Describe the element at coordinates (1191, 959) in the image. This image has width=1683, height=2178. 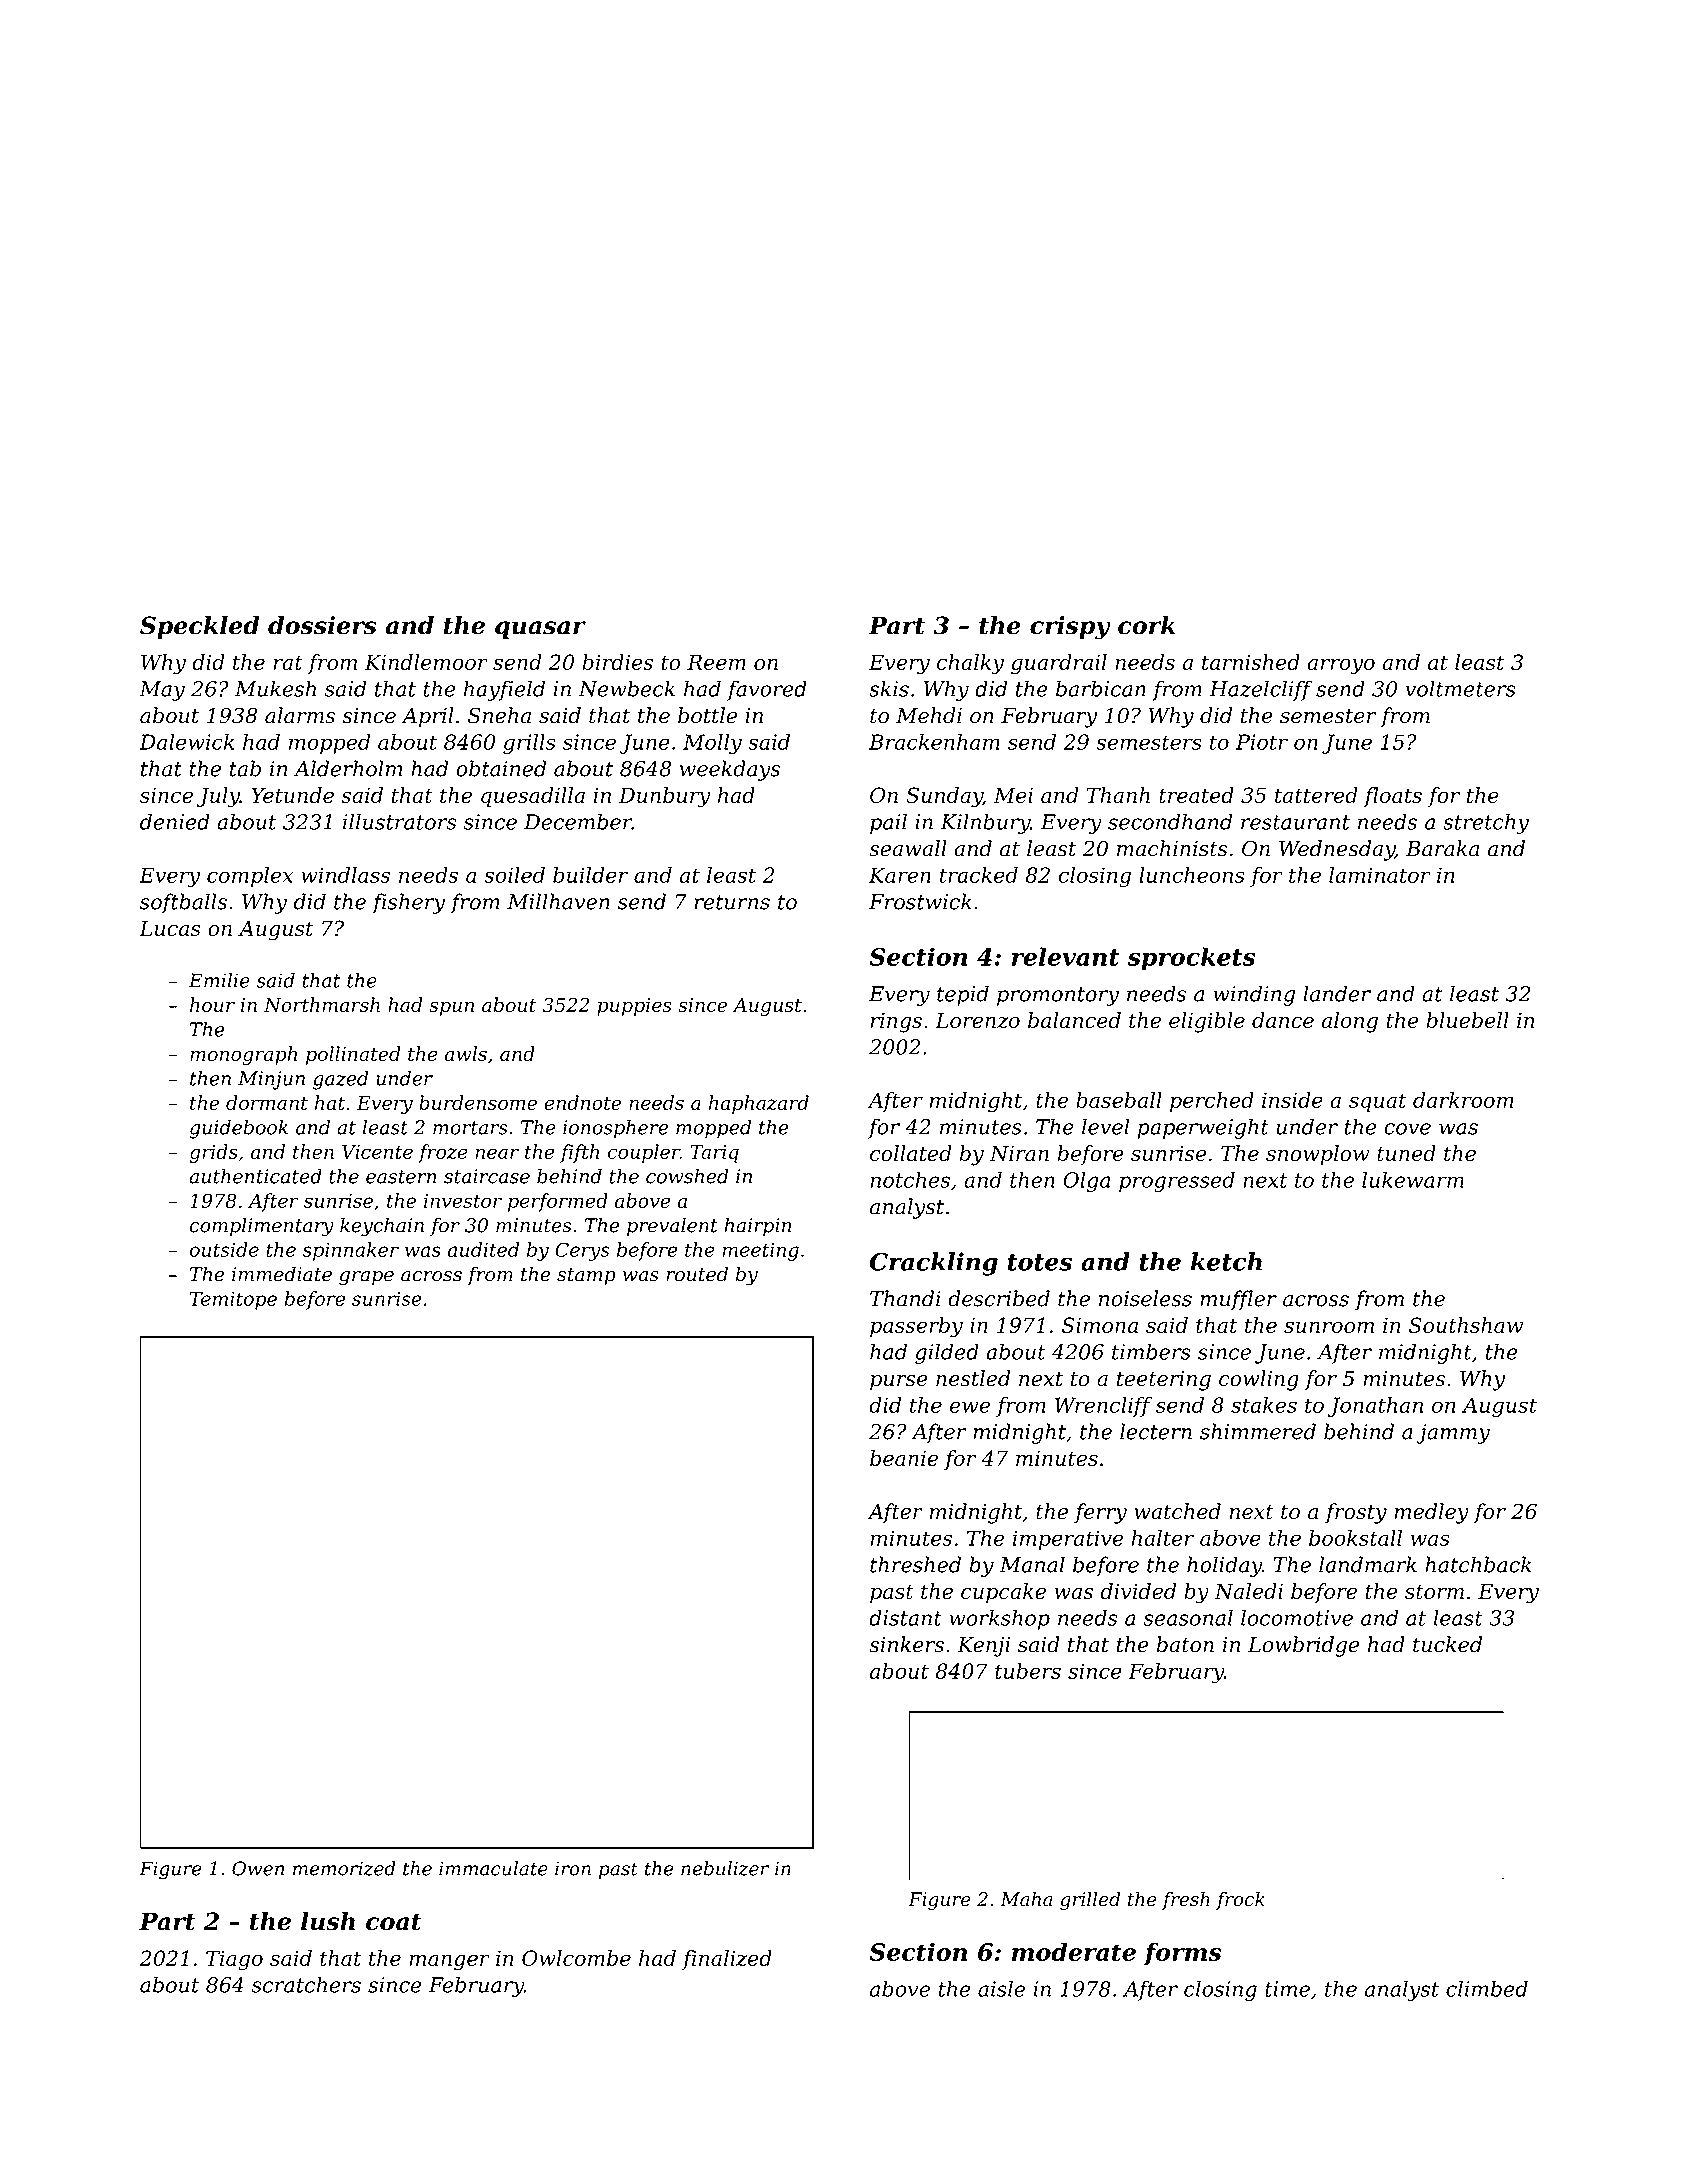
I see `sprockets` at that location.
